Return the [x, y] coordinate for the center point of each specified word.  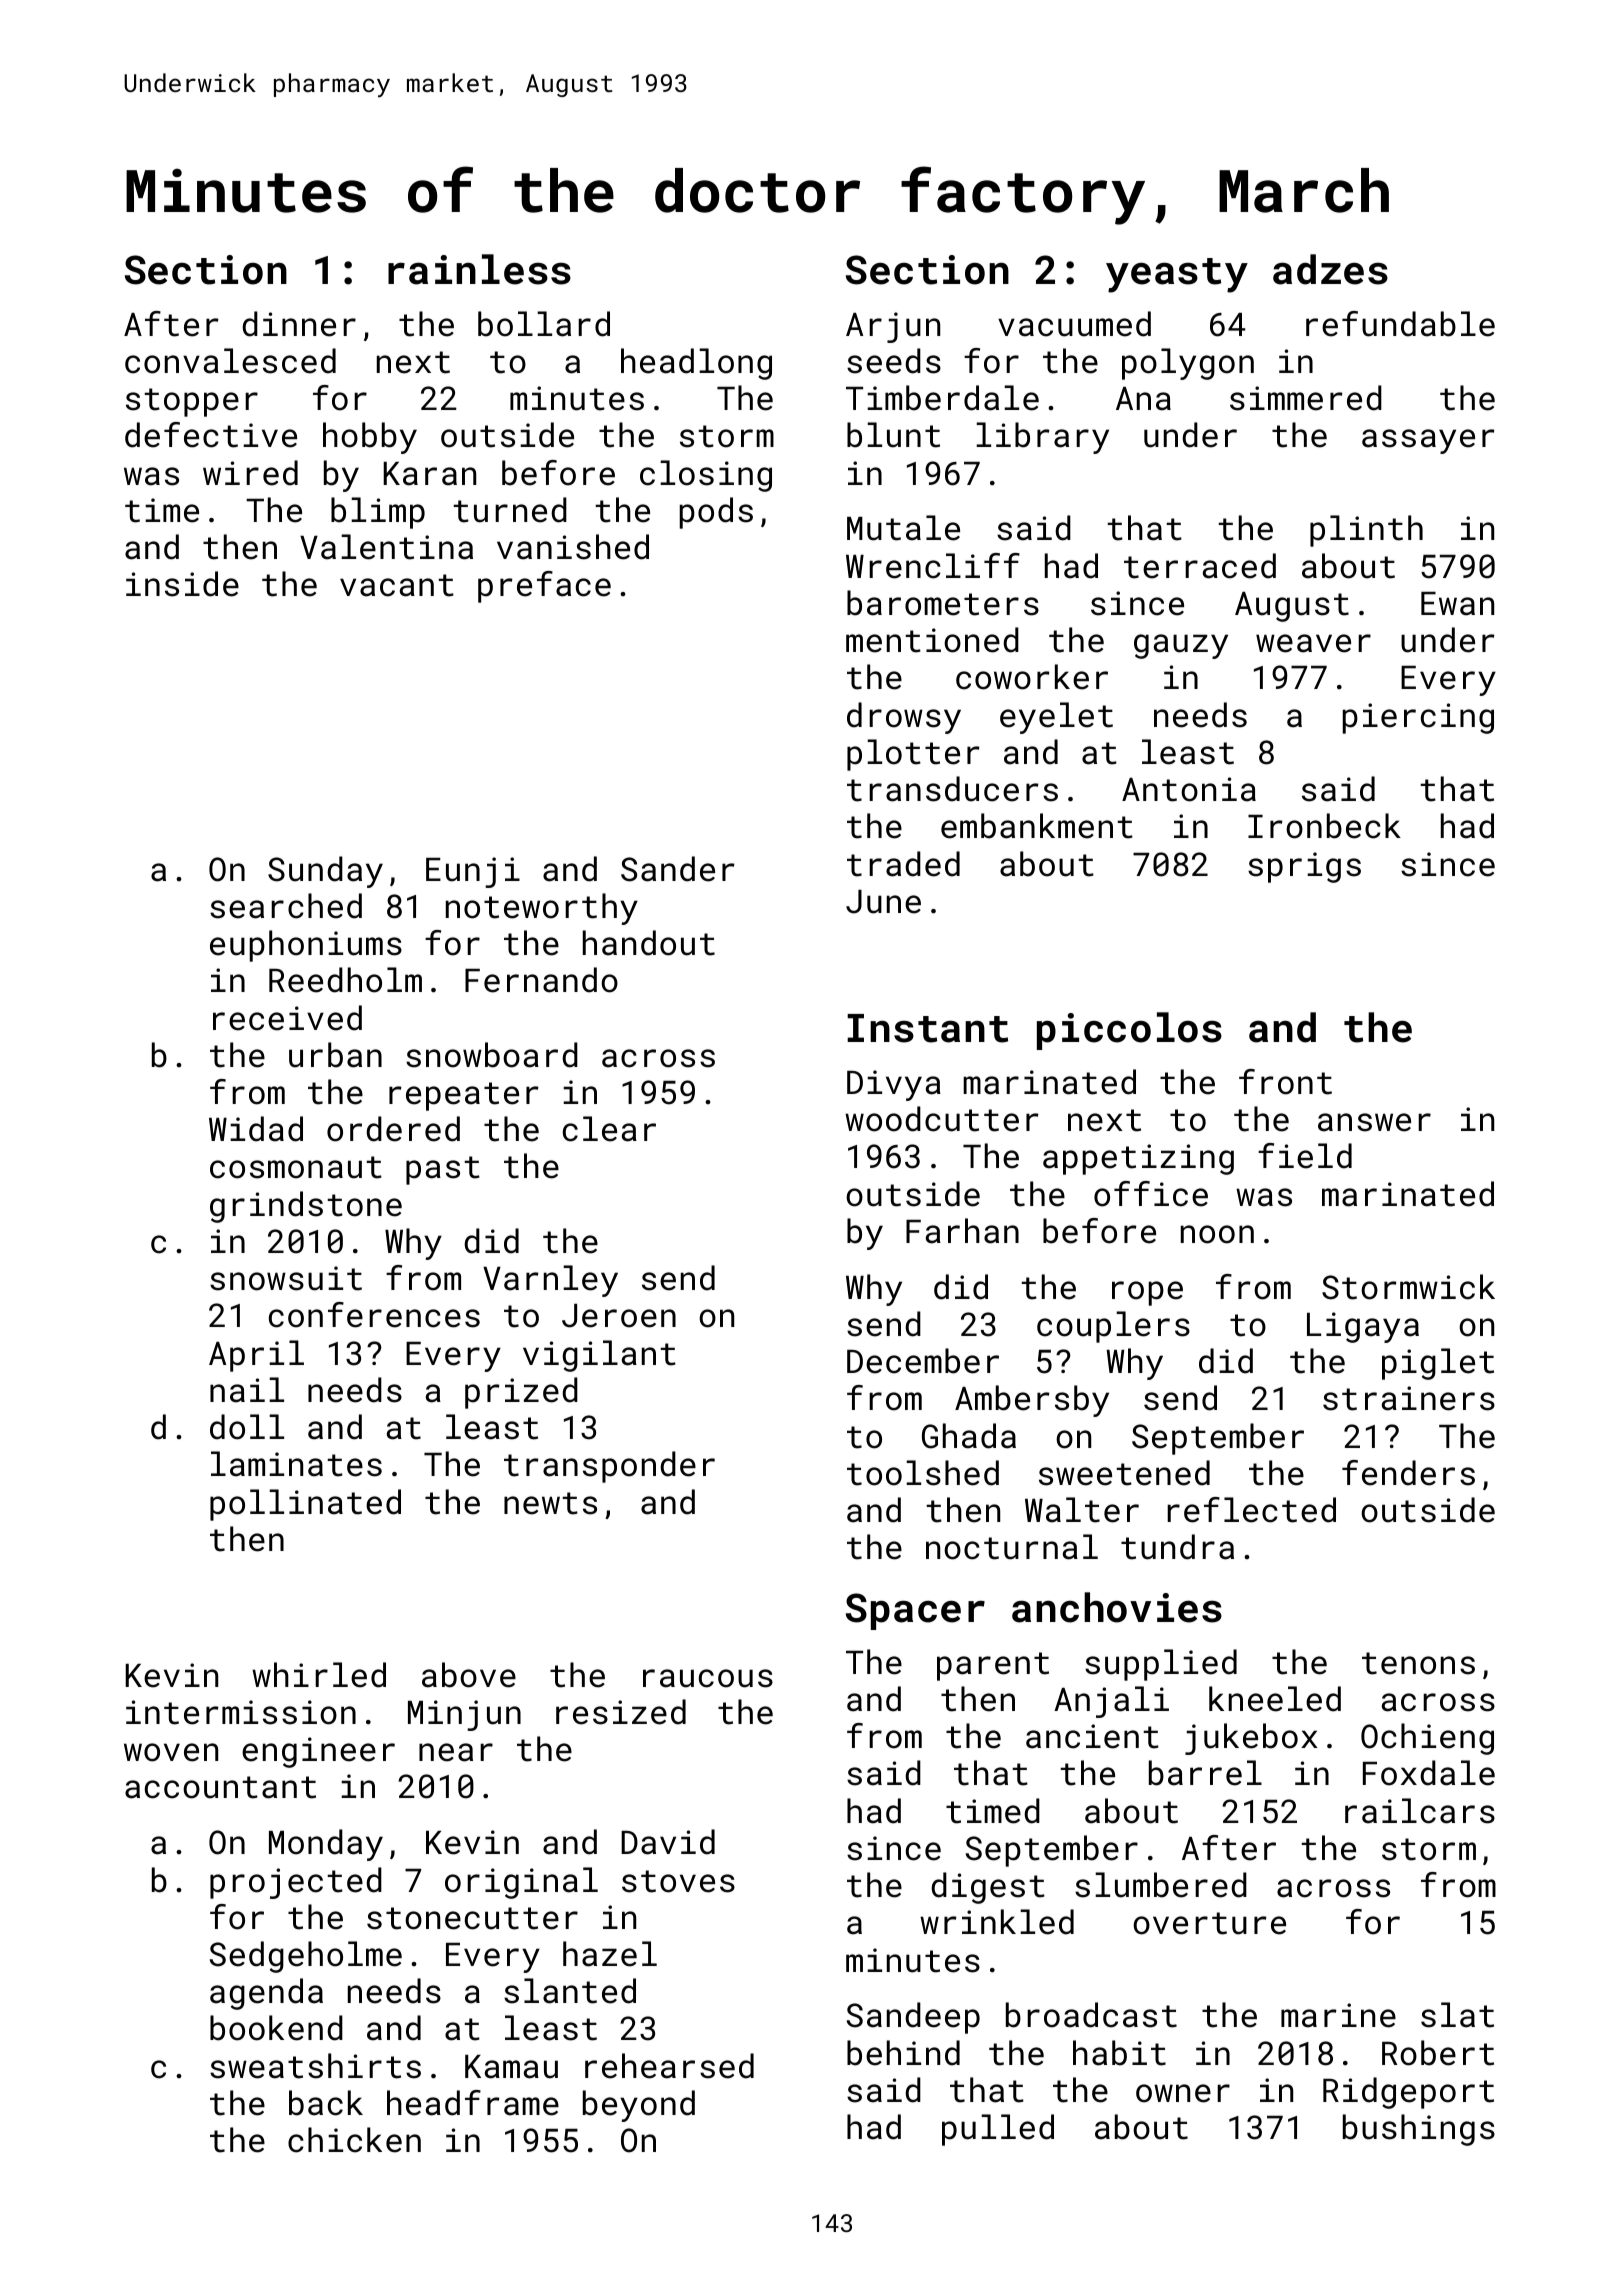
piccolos [1129, 1031]
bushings [1419, 2130]
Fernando [541, 980]
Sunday [325, 872]
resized [621, 1712]
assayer [1428, 441]
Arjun [893, 327]
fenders [1408, 1473]
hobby [370, 438]
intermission [241, 1712]
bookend [276, 2028]
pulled [998, 2130]
